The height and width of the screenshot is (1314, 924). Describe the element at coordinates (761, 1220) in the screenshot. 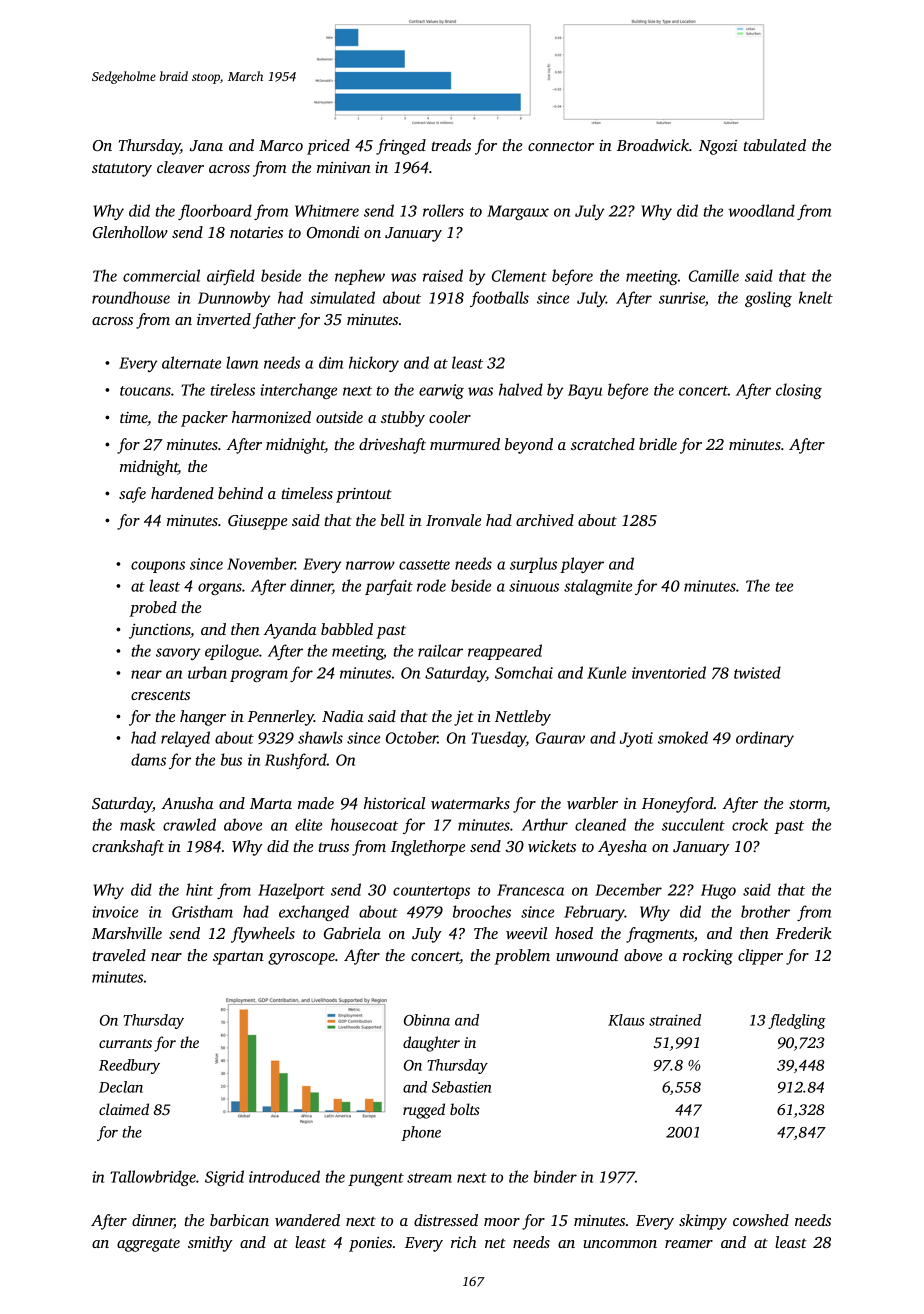

I see `cowshed` at that location.
